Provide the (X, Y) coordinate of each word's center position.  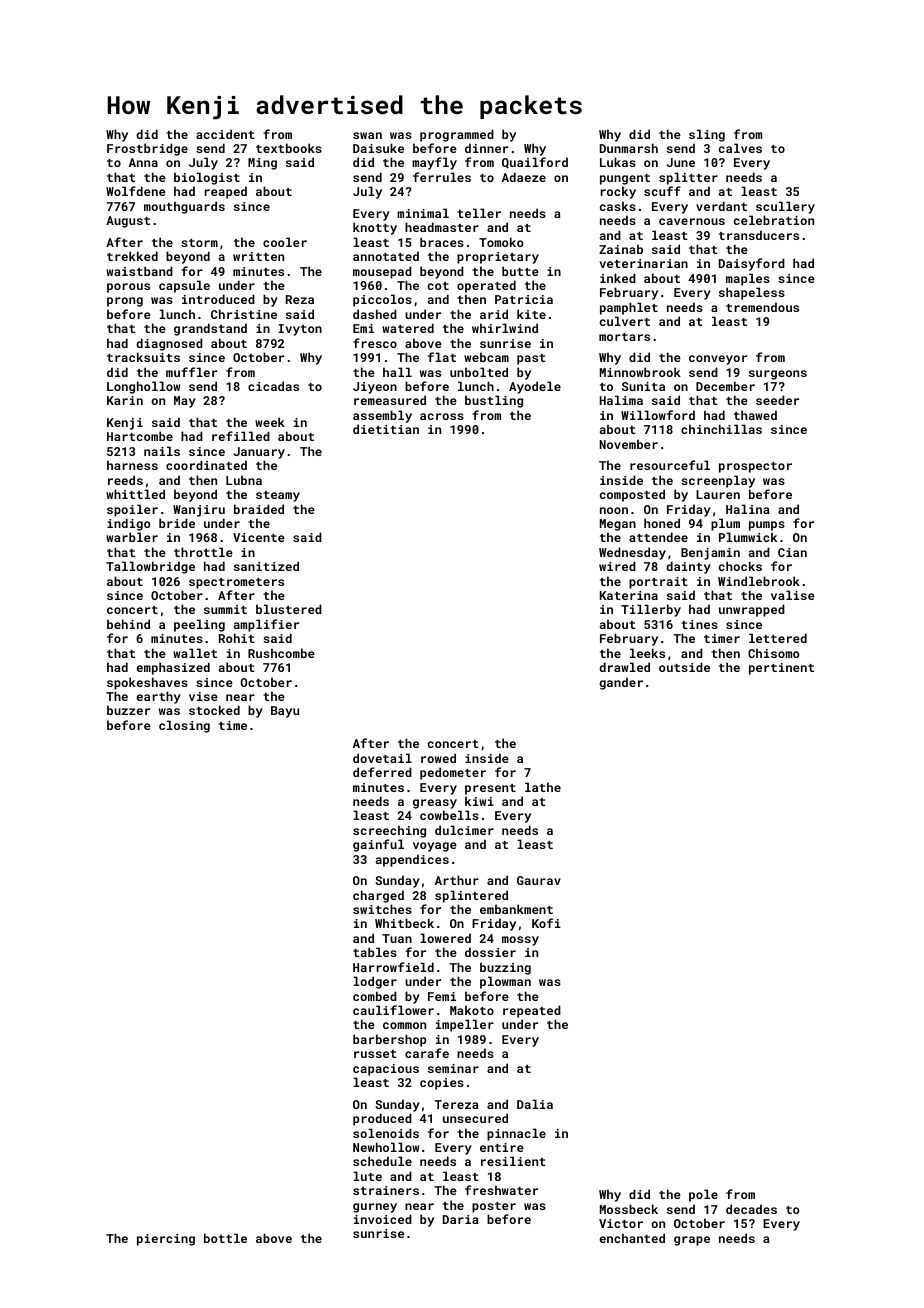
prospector (755, 467)
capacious (386, 1070)
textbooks (289, 148)
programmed (457, 135)
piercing (166, 1240)
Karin (125, 400)
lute (367, 1176)
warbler (132, 537)
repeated (532, 1011)
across (442, 416)
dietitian (386, 429)
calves (740, 148)
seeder (777, 400)
